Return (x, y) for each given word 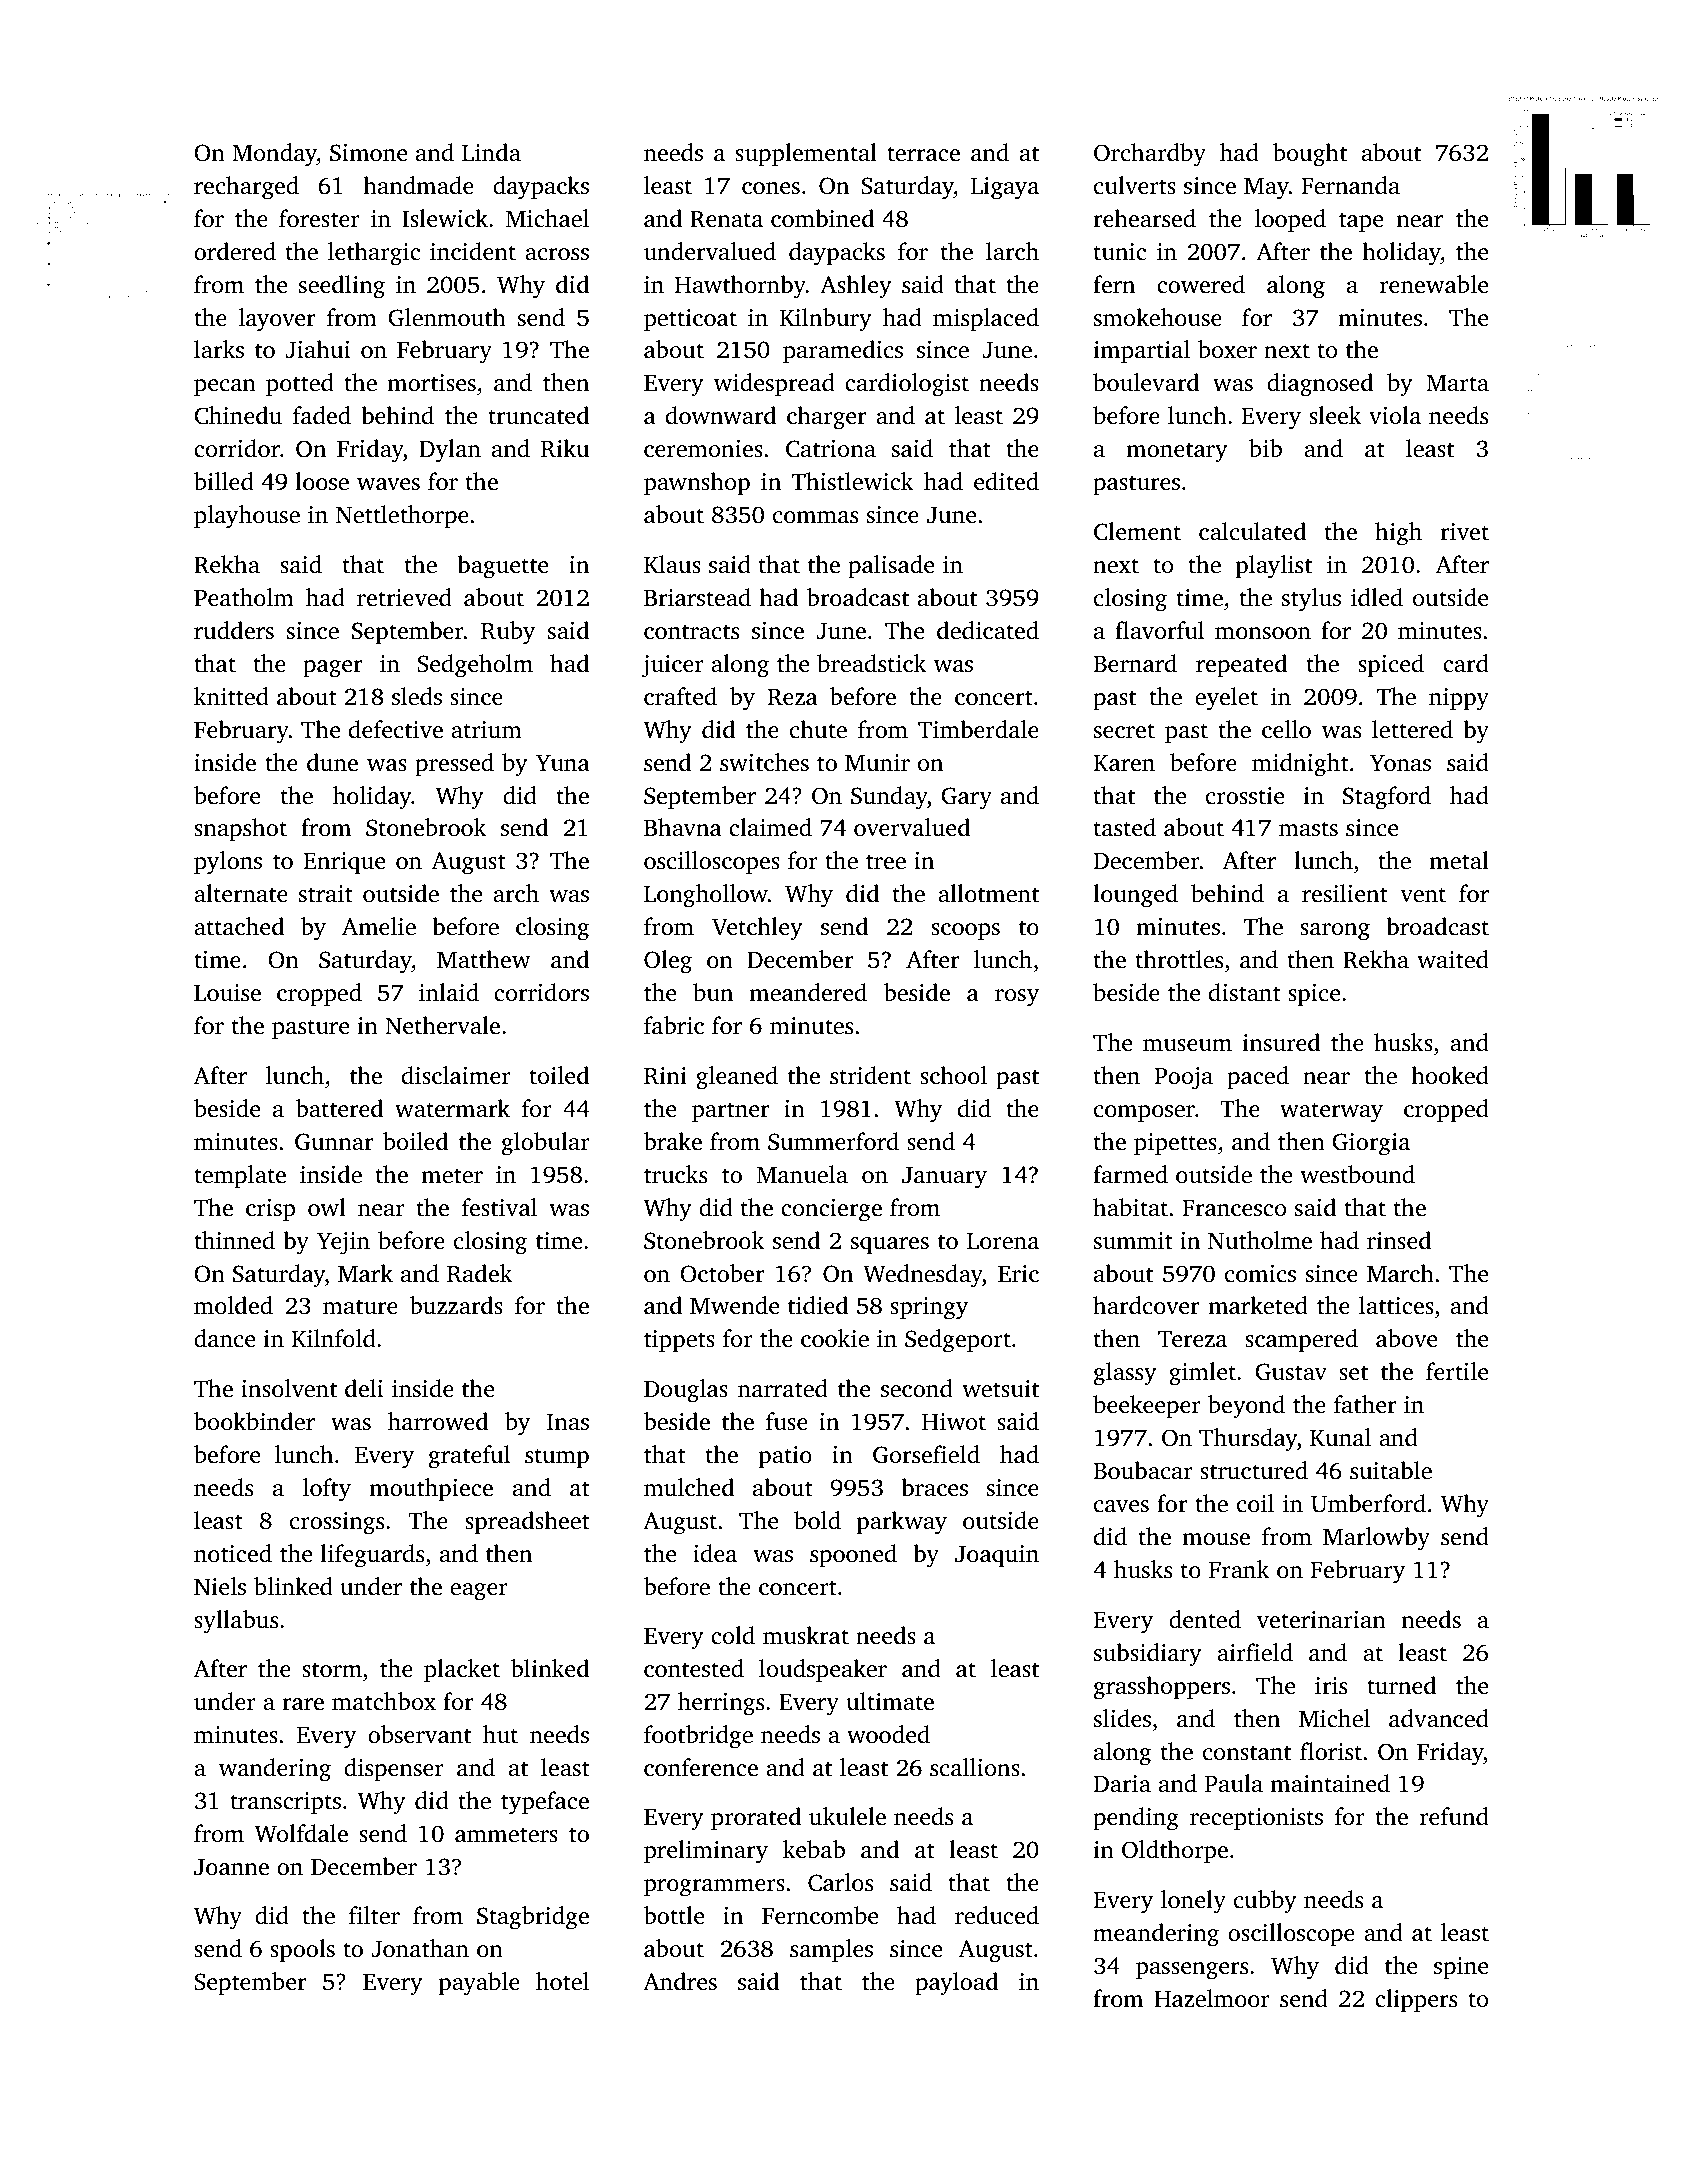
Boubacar (1143, 1470)
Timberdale (978, 729)
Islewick (445, 218)
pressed (454, 765)
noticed (233, 1553)
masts (1308, 829)
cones (771, 188)
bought (1310, 155)
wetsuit (1000, 1389)
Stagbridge (533, 1918)
